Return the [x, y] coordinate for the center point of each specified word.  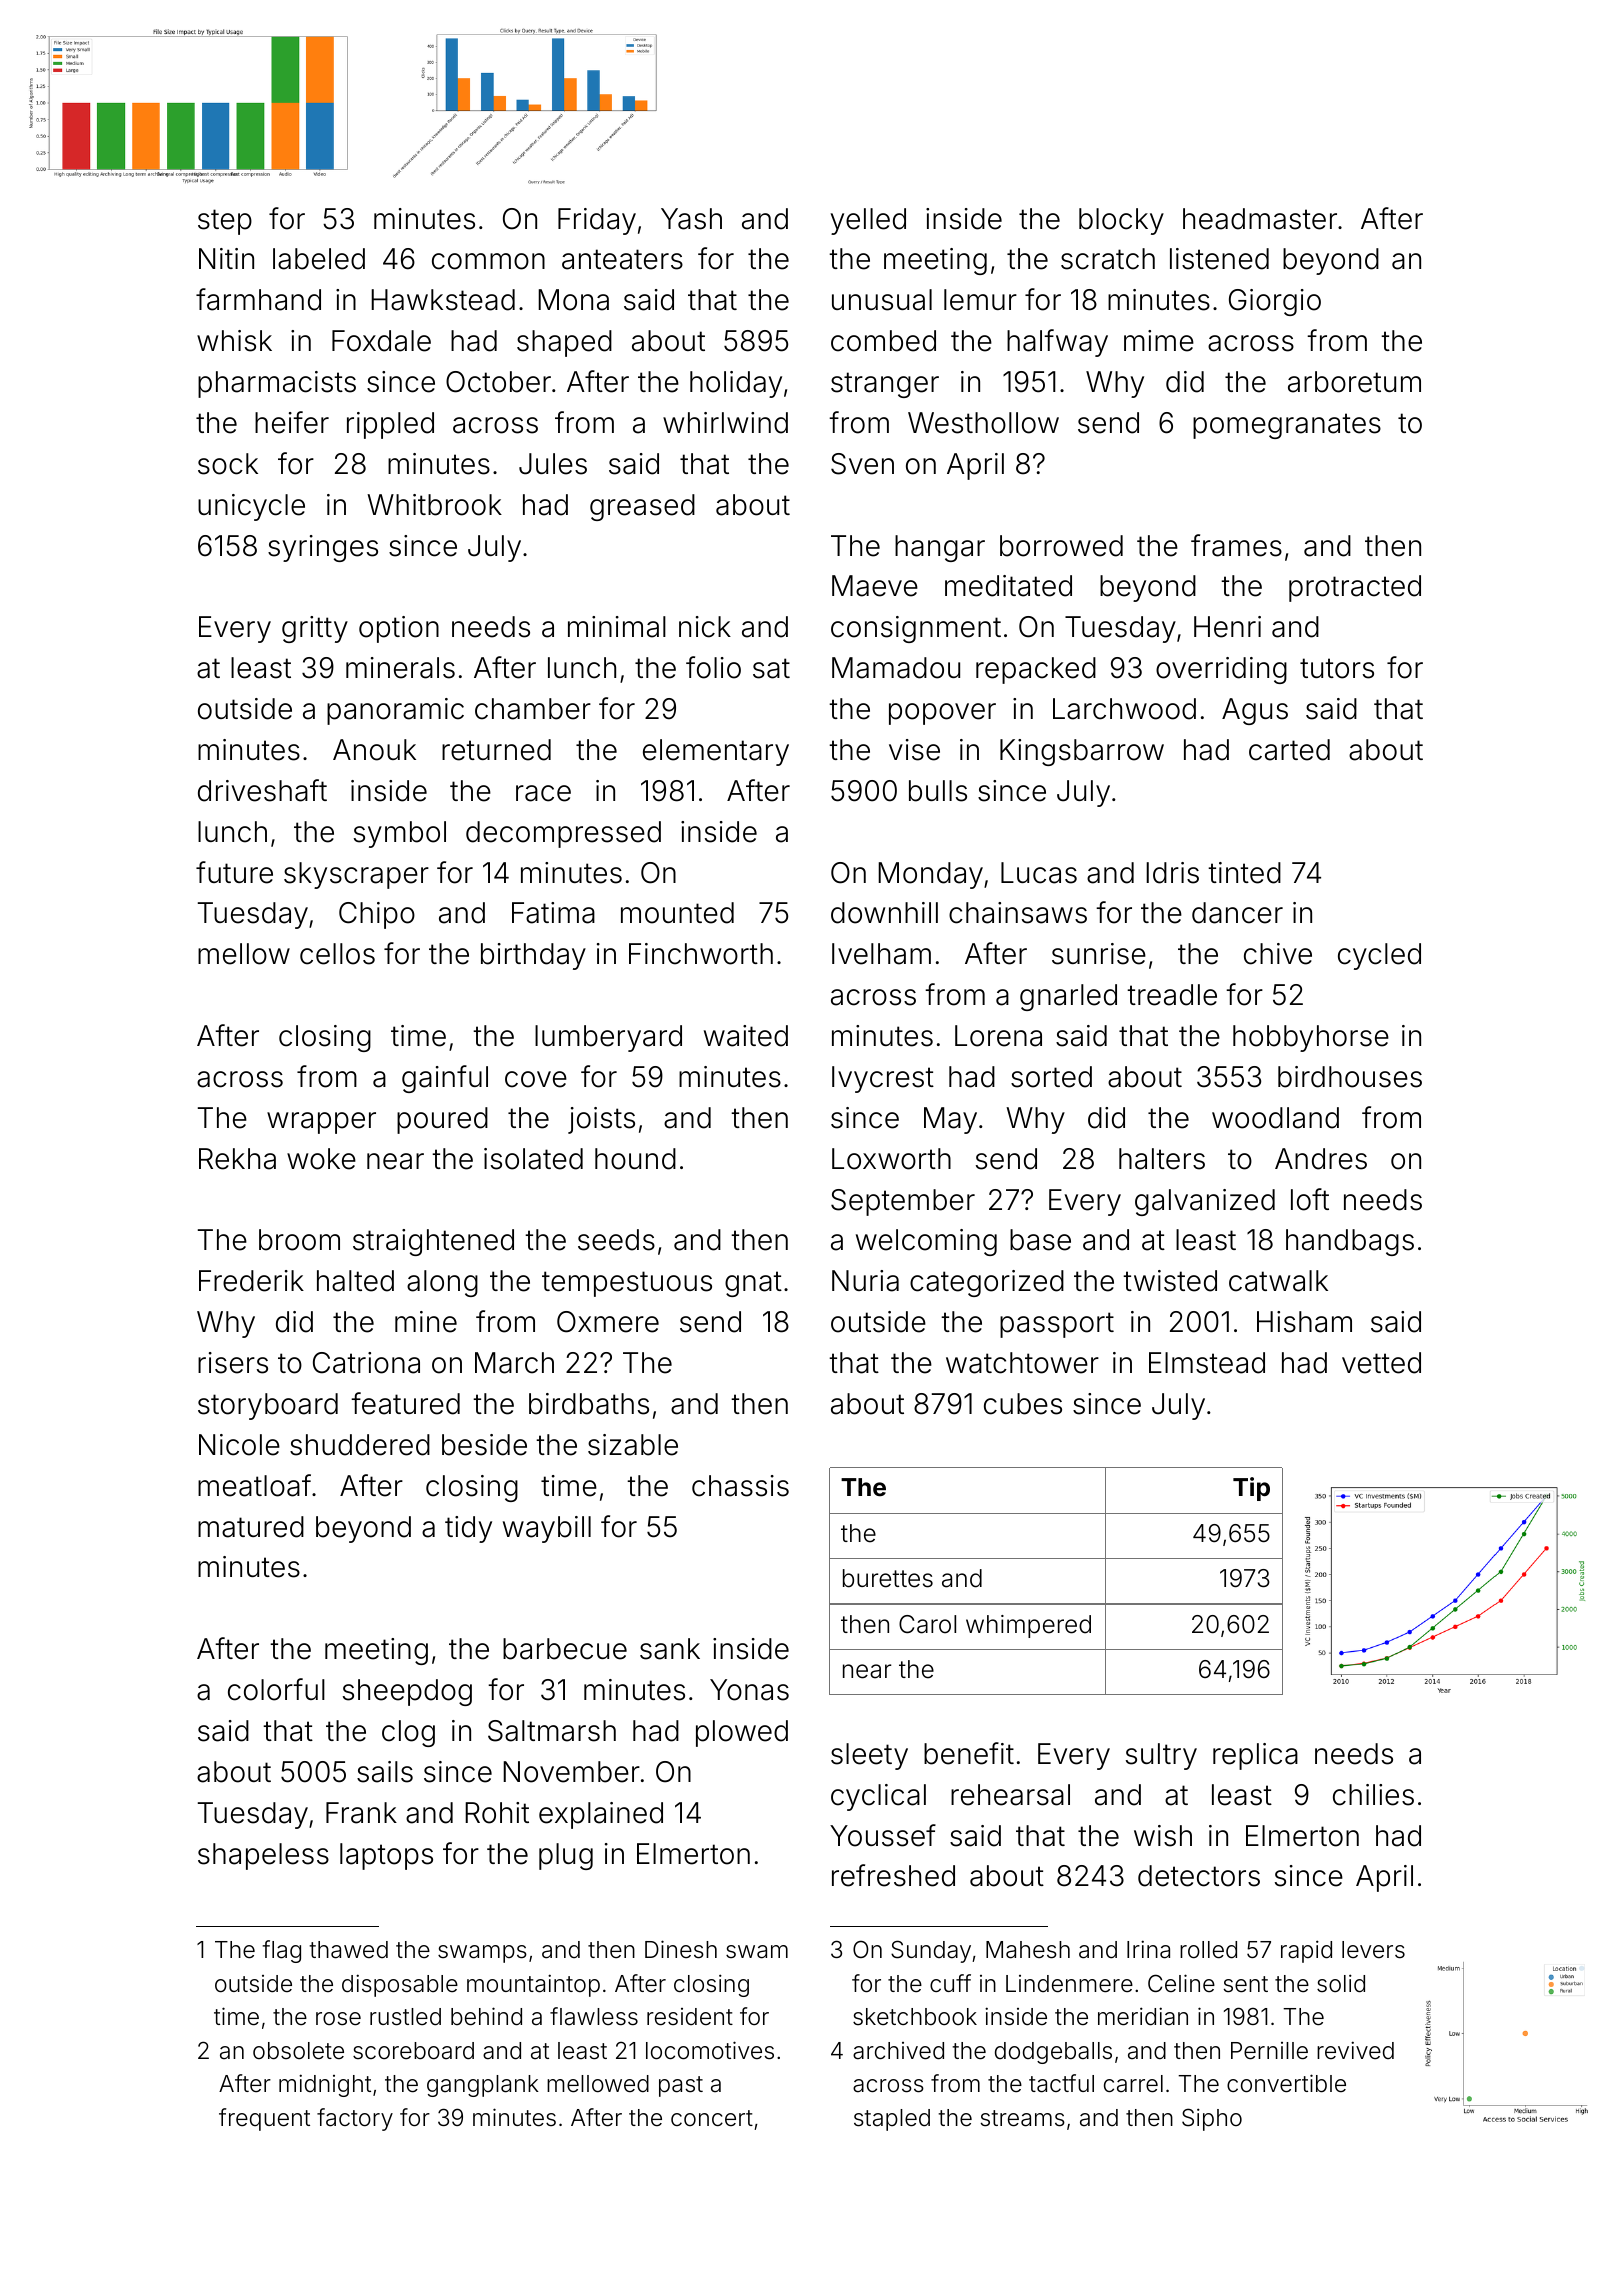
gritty [315, 629]
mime [1159, 341]
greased [642, 507]
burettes [888, 1578]
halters [1162, 1159]
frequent [264, 2119]
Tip [1251, 1489]
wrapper [321, 1123]
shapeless [263, 1856]
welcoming [926, 1242]
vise [914, 750]
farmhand [258, 299]
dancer [1237, 913]
